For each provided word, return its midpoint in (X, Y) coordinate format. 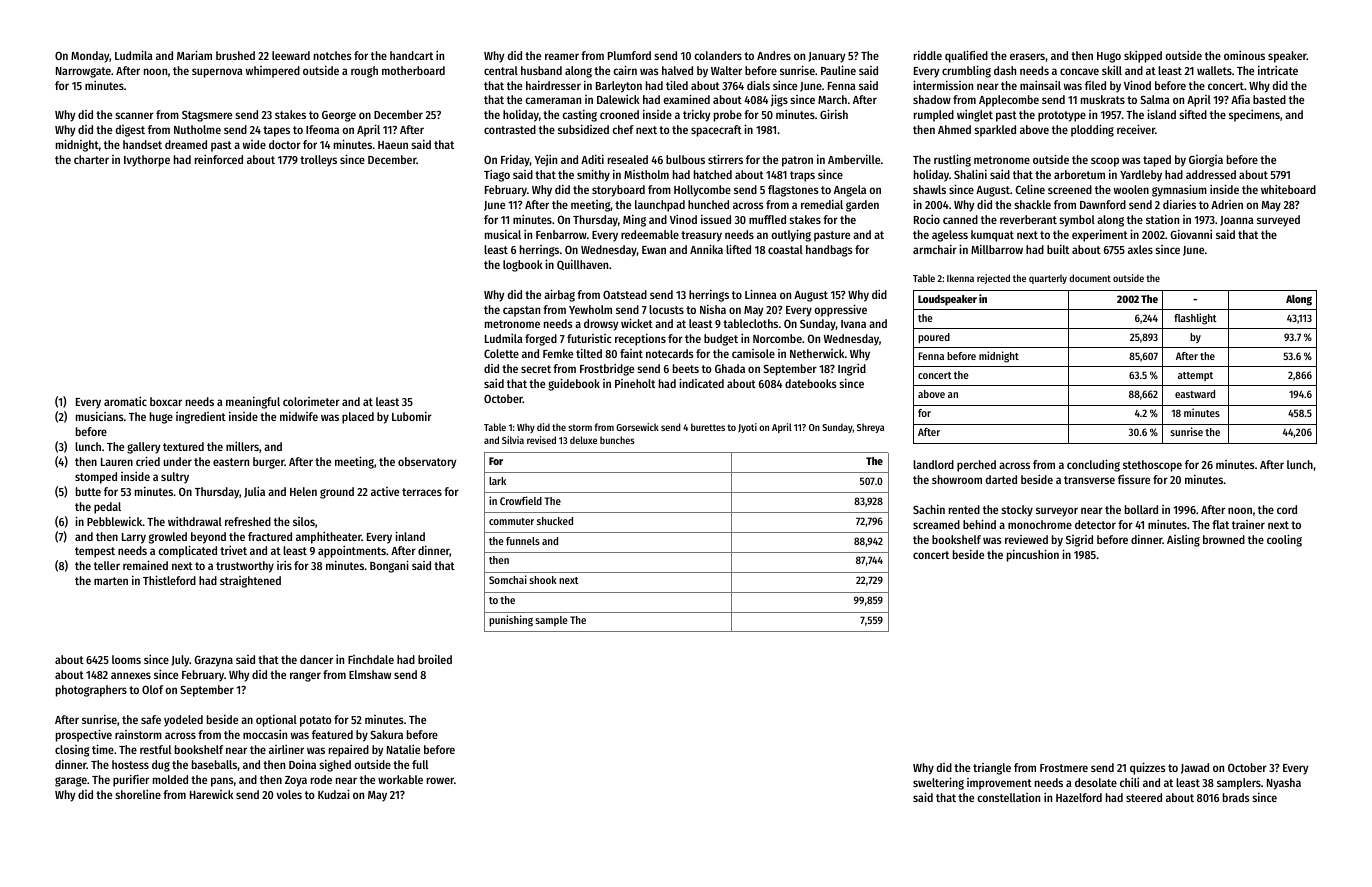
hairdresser (553, 85)
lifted (738, 249)
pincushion (1033, 555)
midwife (299, 416)
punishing (511, 621)
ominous (1244, 55)
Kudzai (334, 794)
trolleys (318, 161)
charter (91, 159)
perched (976, 466)
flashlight (1195, 319)
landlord (933, 464)
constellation (1008, 797)
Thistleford (169, 580)
